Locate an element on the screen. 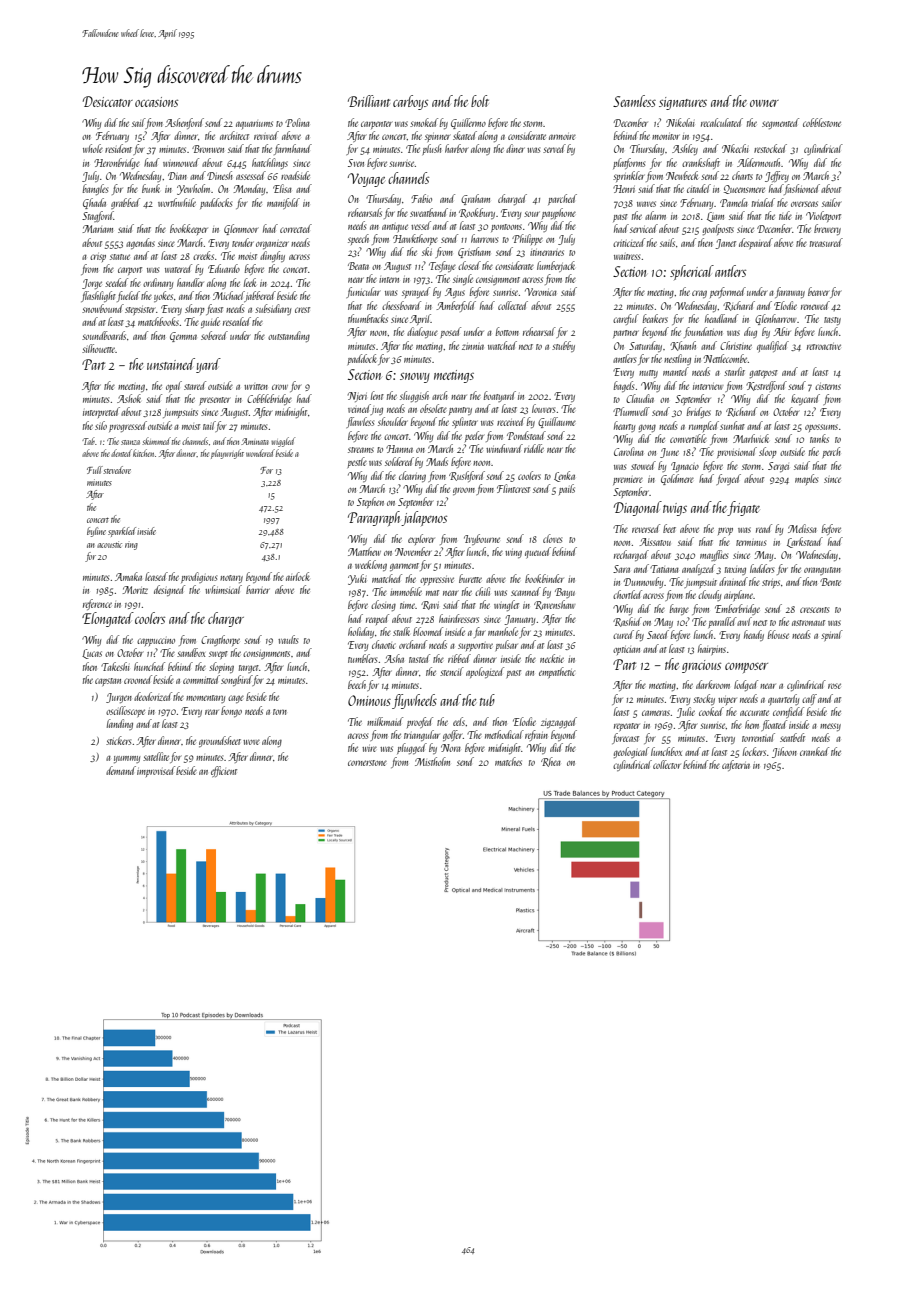 The height and width of the screenshot is (1308, 924). Desiccator is located at coordinates (108, 101).
